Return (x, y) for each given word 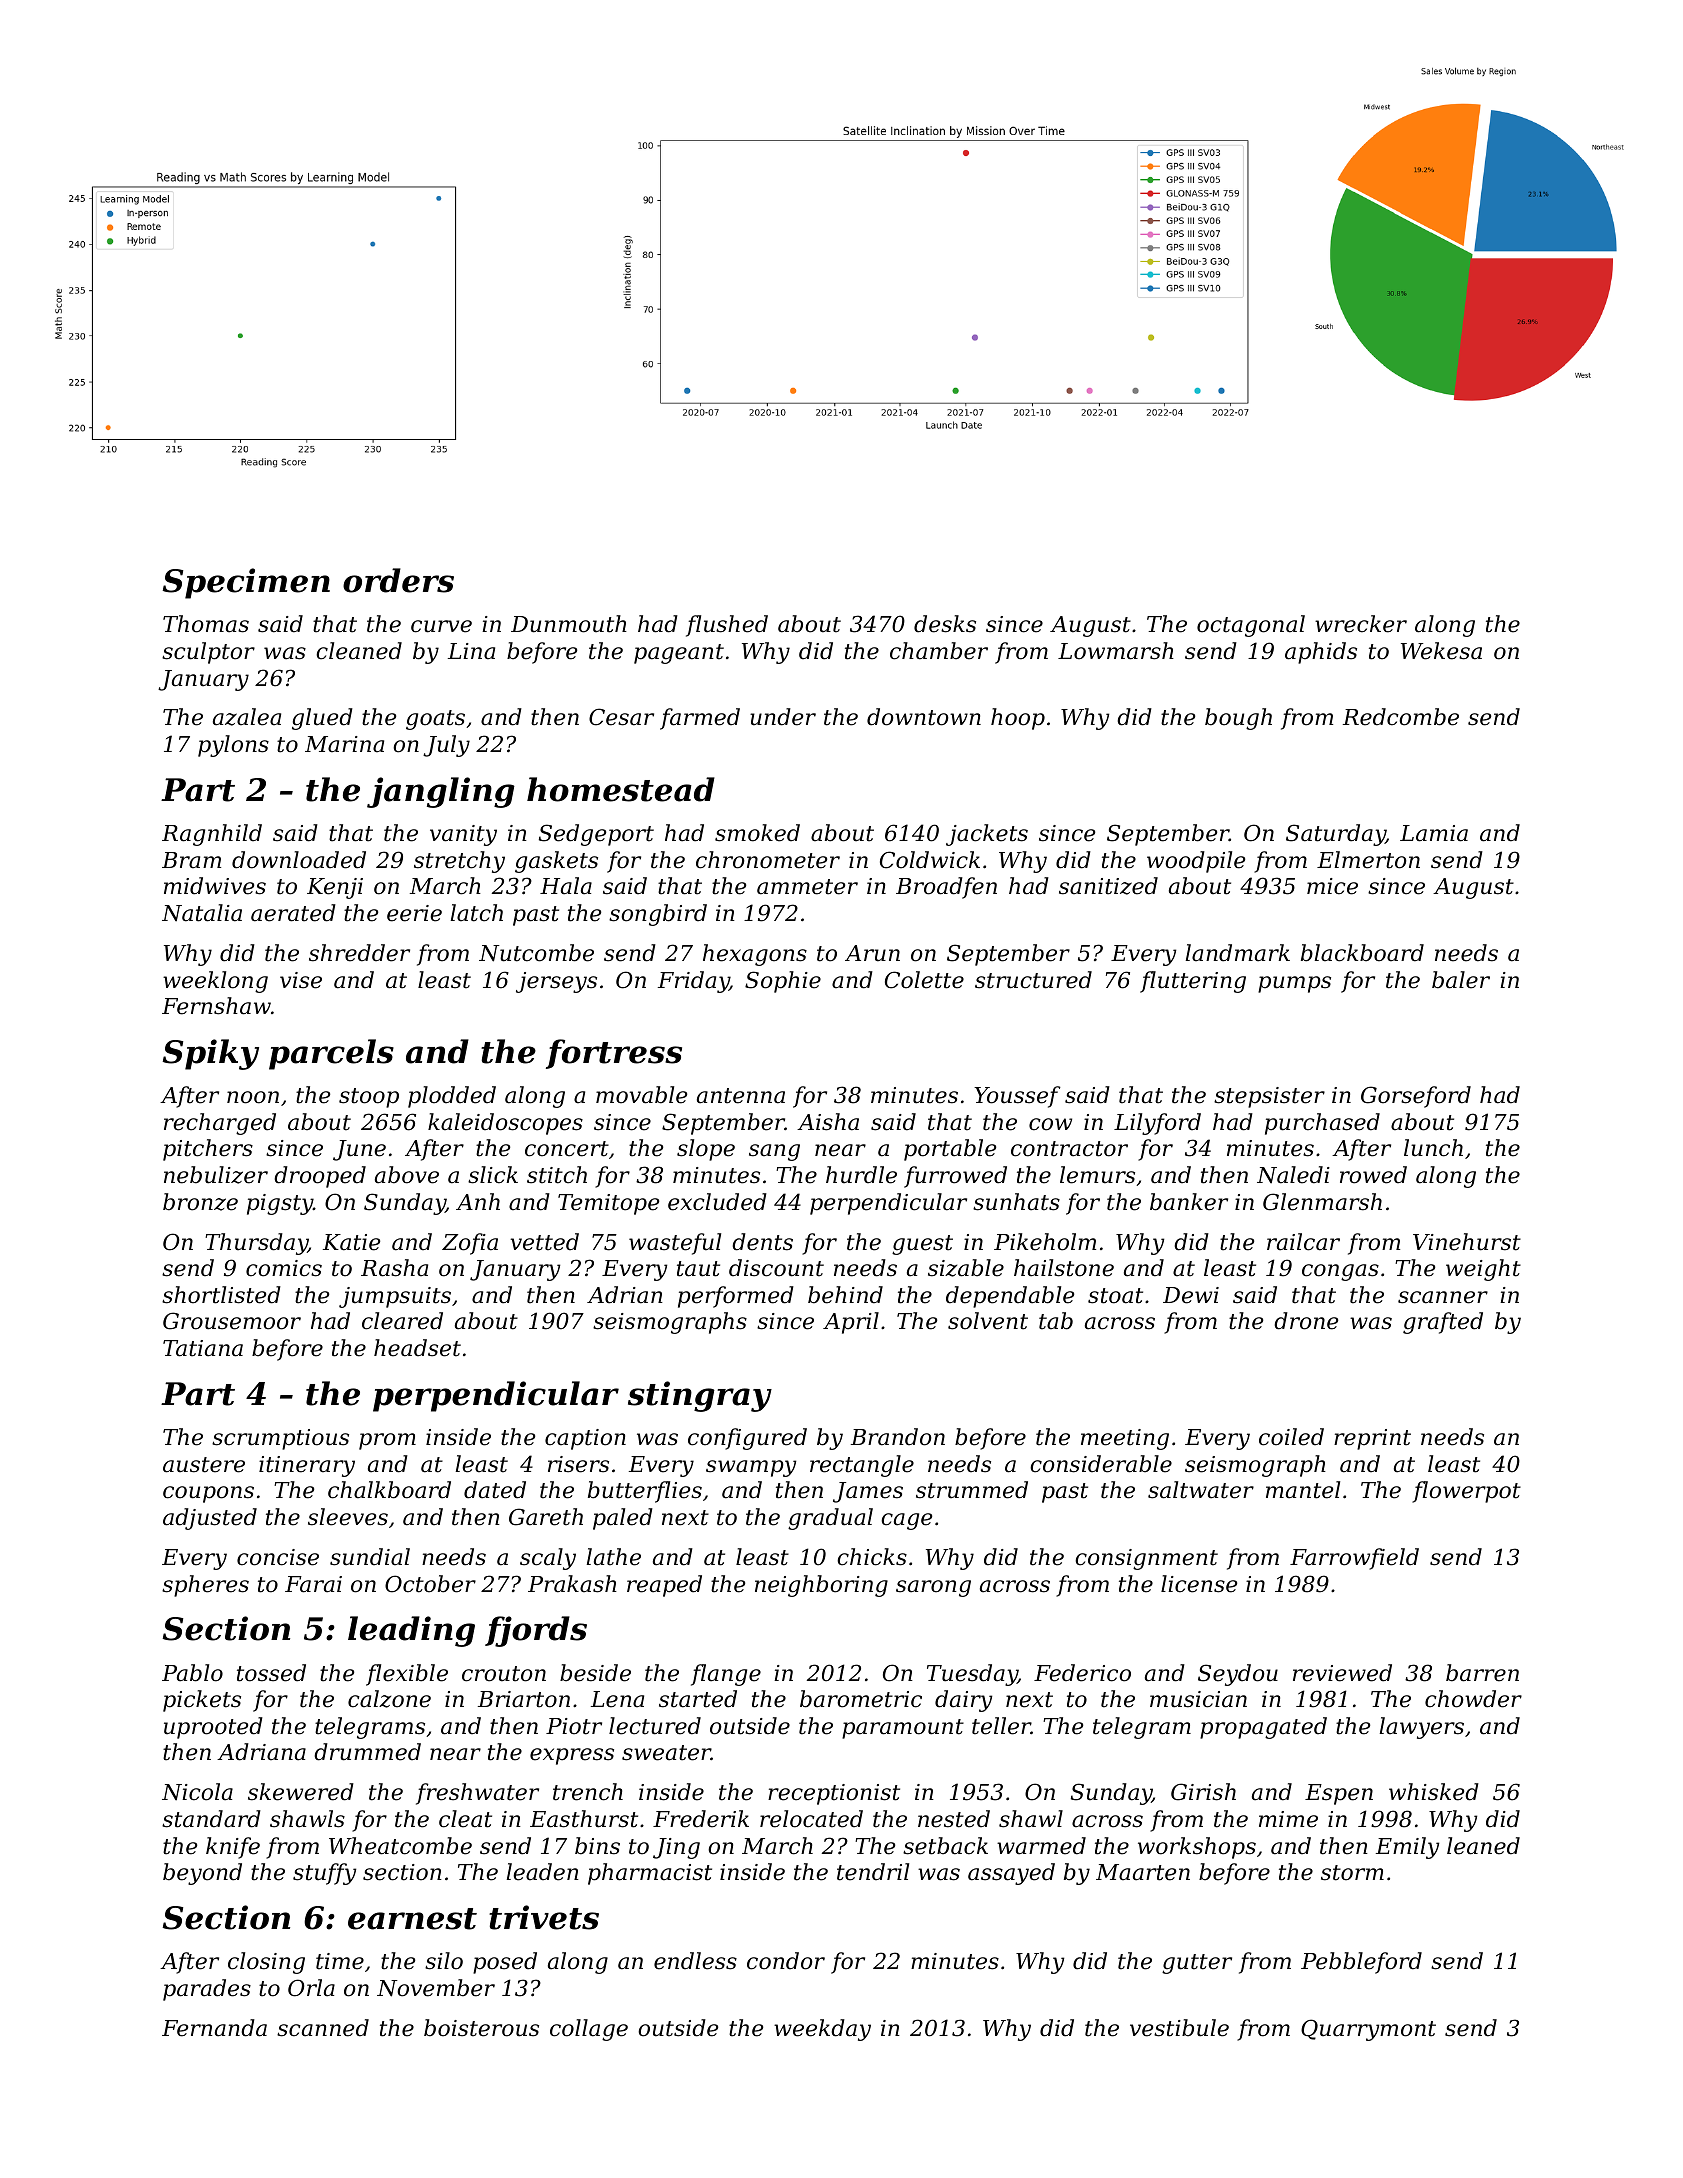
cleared (402, 1321)
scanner (1443, 1297)
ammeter (807, 887)
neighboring (821, 1586)
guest (922, 1245)
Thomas (206, 624)
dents (762, 1242)
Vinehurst (1467, 1242)
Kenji (335, 888)
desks (945, 624)
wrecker (1361, 624)
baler (1461, 980)
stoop (369, 1098)
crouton (504, 1674)
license (1199, 1584)
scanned (323, 2028)
